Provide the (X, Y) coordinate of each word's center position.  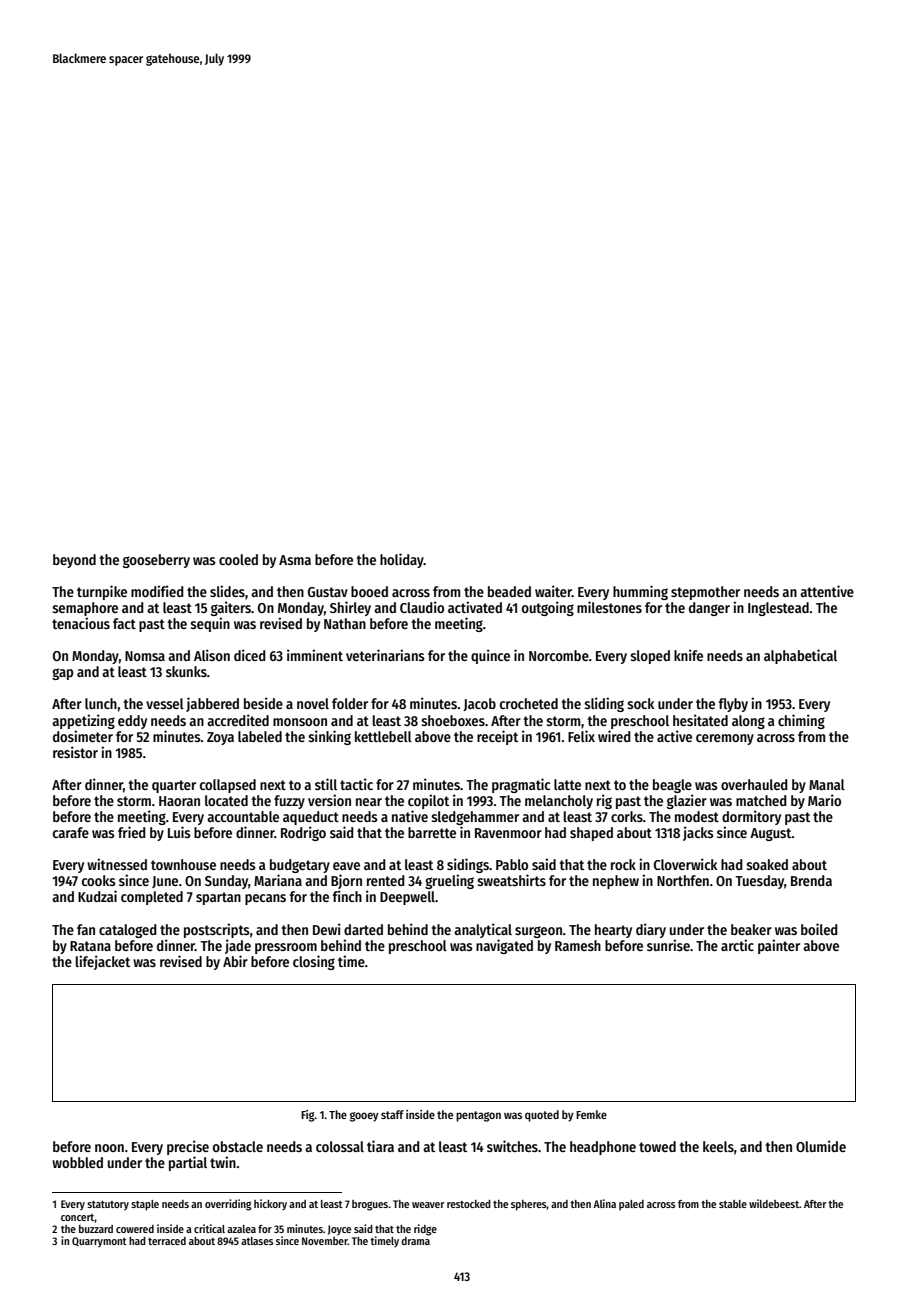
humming (640, 592)
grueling (449, 881)
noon (109, 1148)
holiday (402, 560)
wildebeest (774, 1203)
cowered (135, 1229)
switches (512, 1146)
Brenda (811, 880)
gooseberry (156, 561)
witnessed (117, 864)
